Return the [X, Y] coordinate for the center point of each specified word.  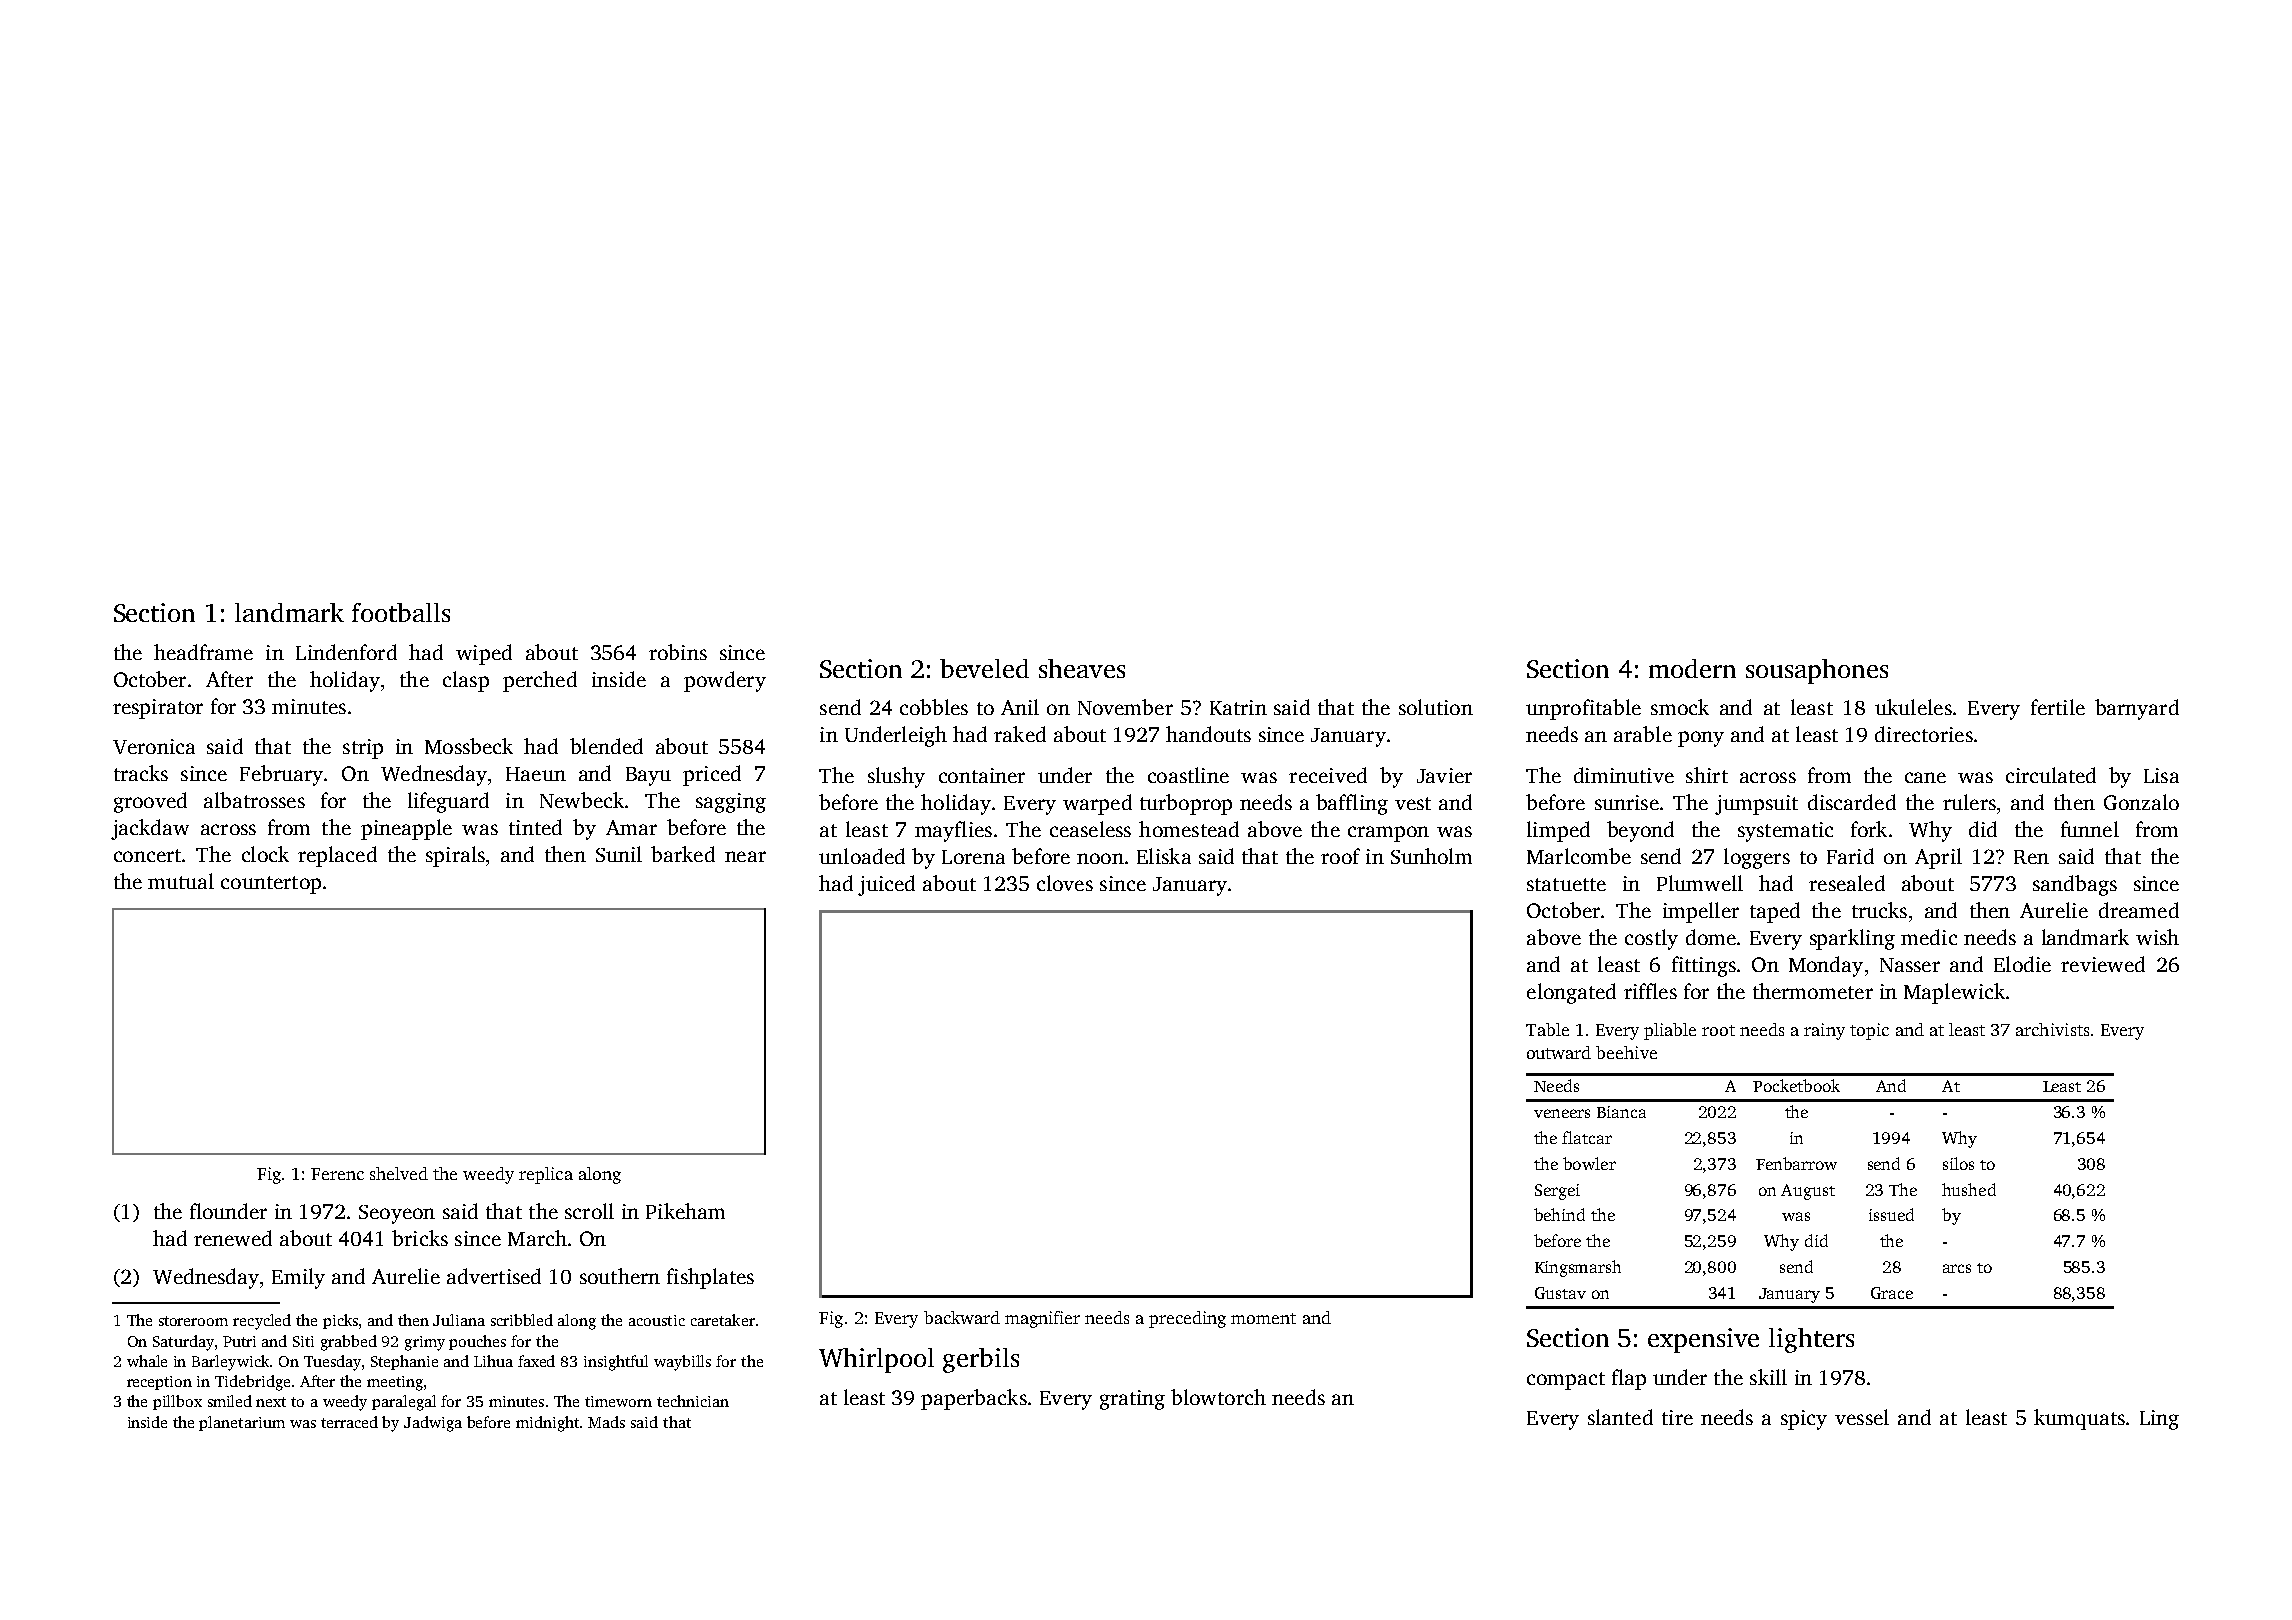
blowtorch [1218, 1397]
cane [1925, 777]
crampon [1388, 834]
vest [1413, 803]
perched [540, 681]
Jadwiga [433, 1424]
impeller [1701, 912]
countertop [271, 885]
